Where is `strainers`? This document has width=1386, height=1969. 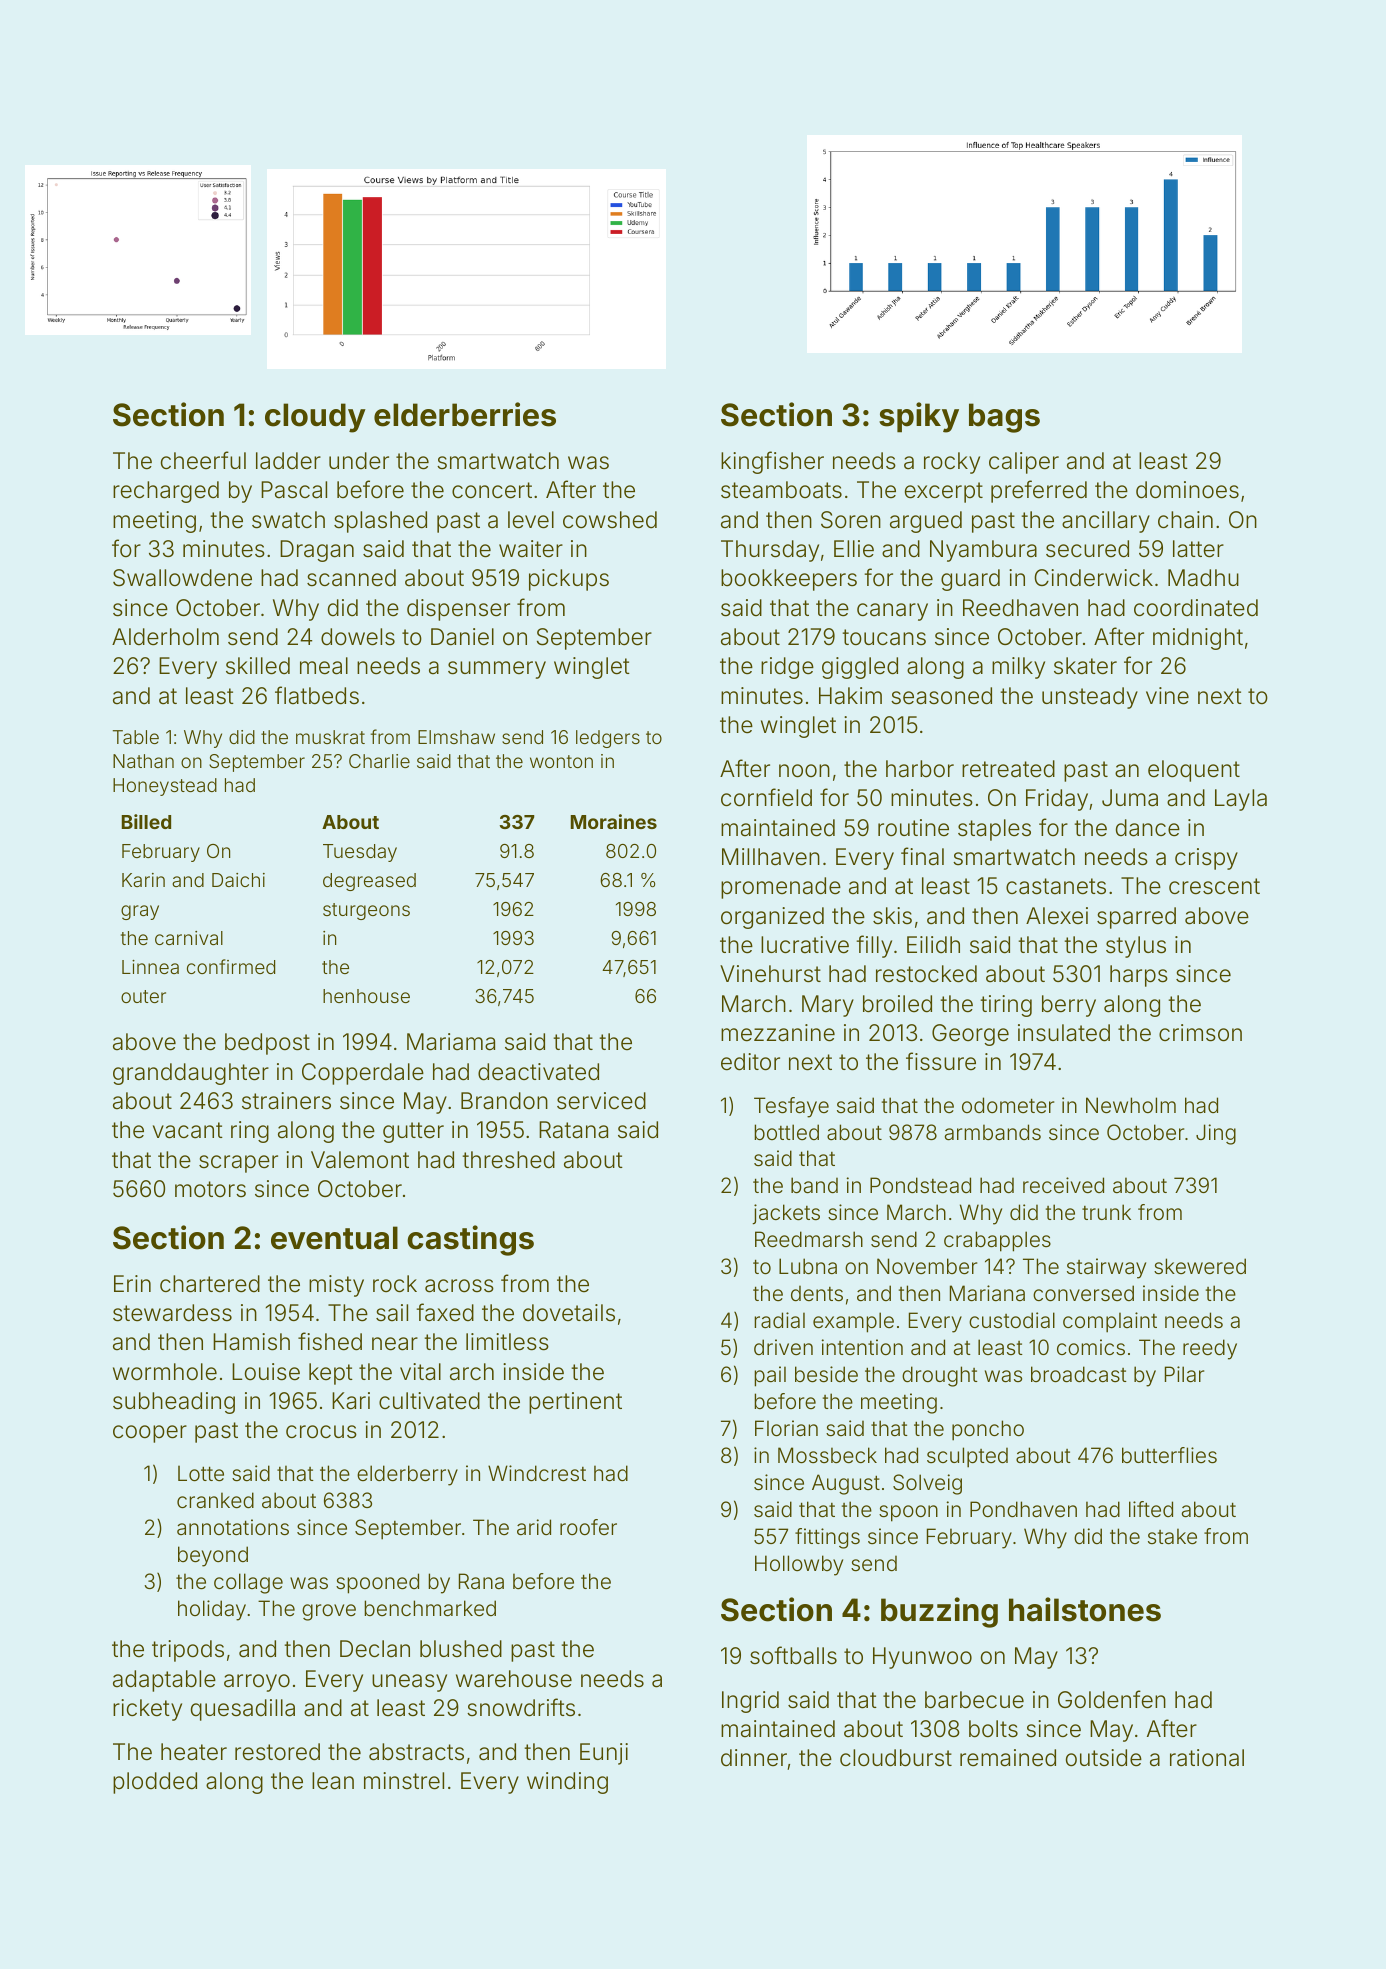
strainers is located at coordinates (286, 1101).
